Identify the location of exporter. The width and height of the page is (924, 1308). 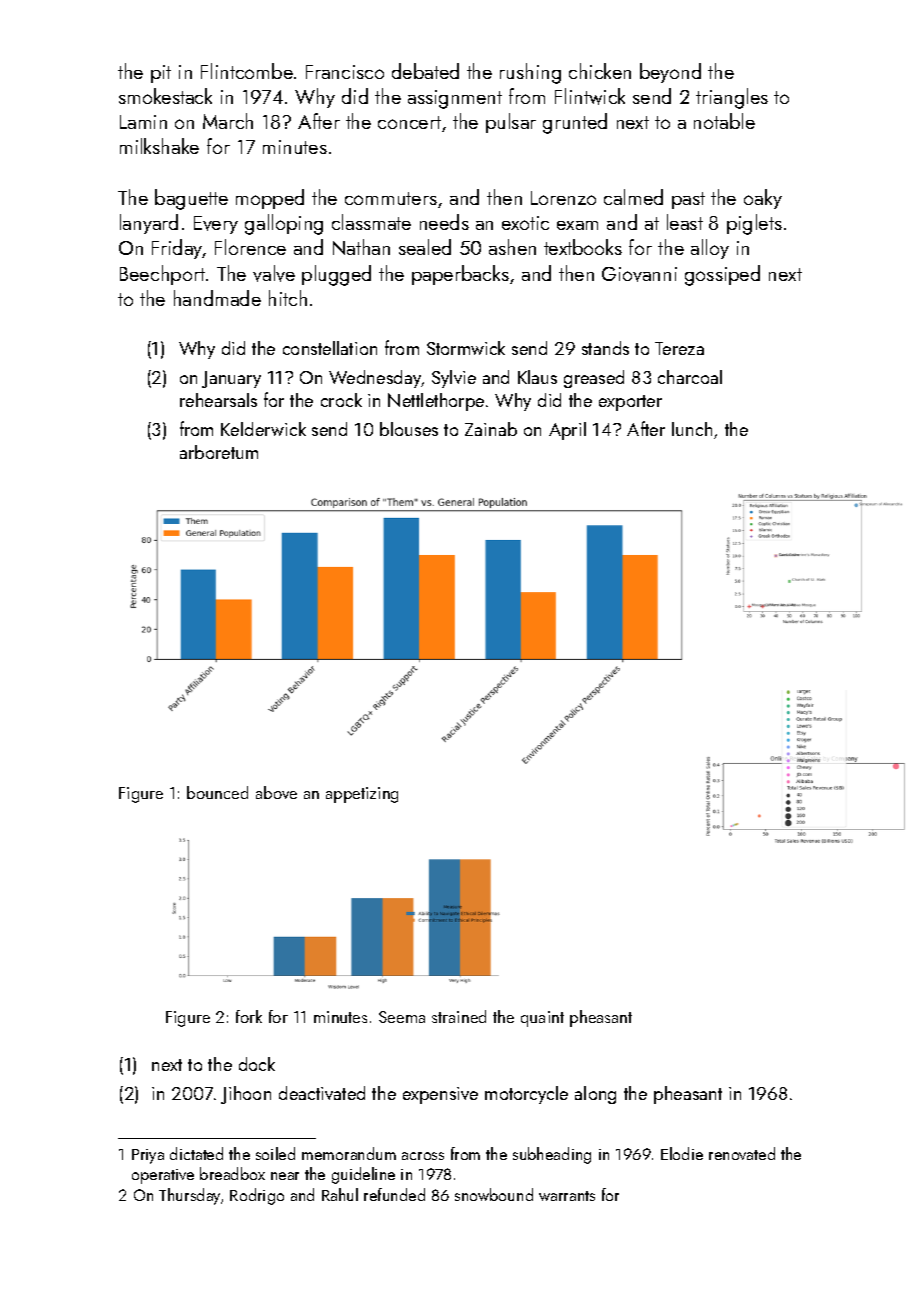
(630, 403).
